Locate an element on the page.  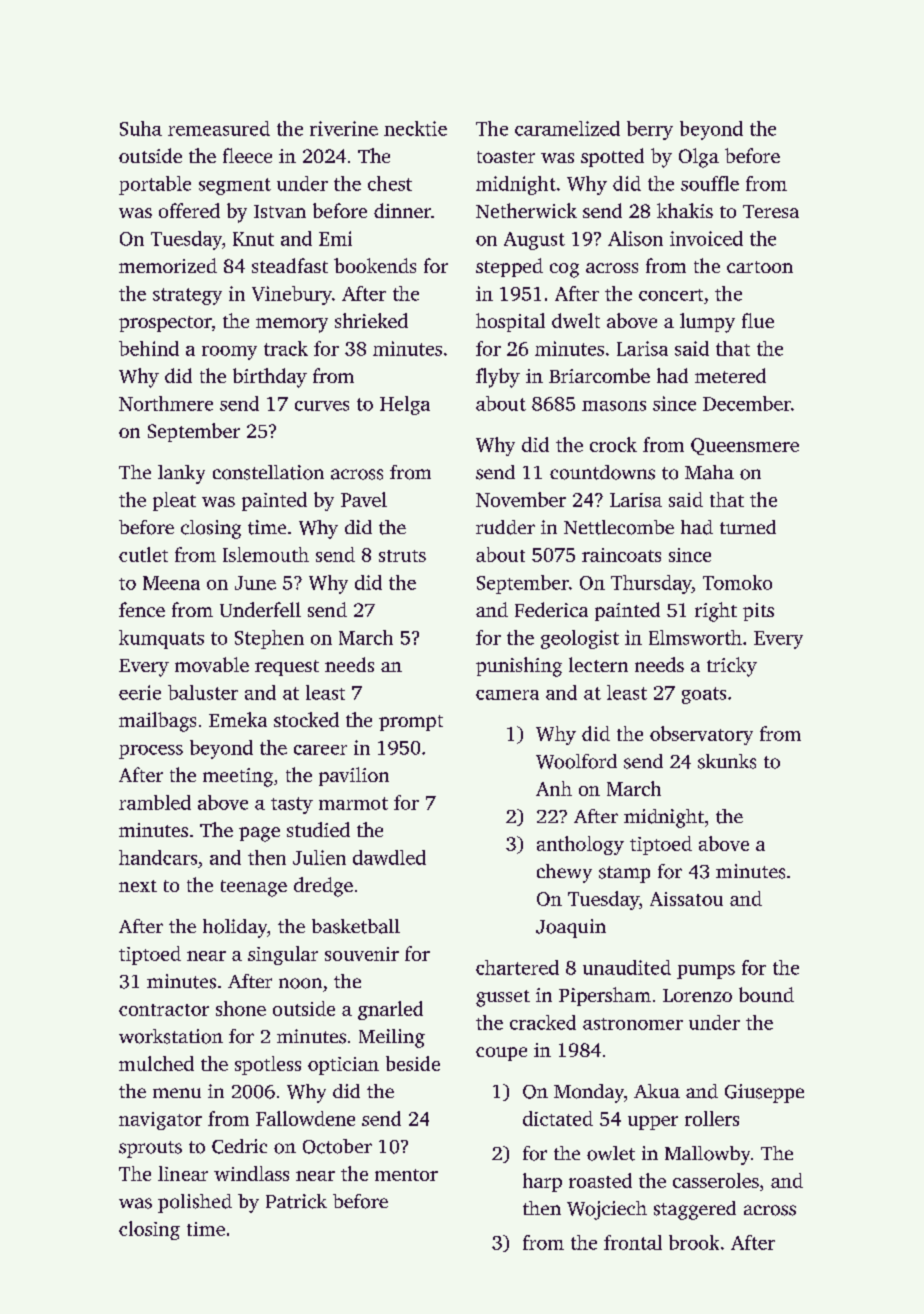
Stephen is located at coordinates (269, 639).
